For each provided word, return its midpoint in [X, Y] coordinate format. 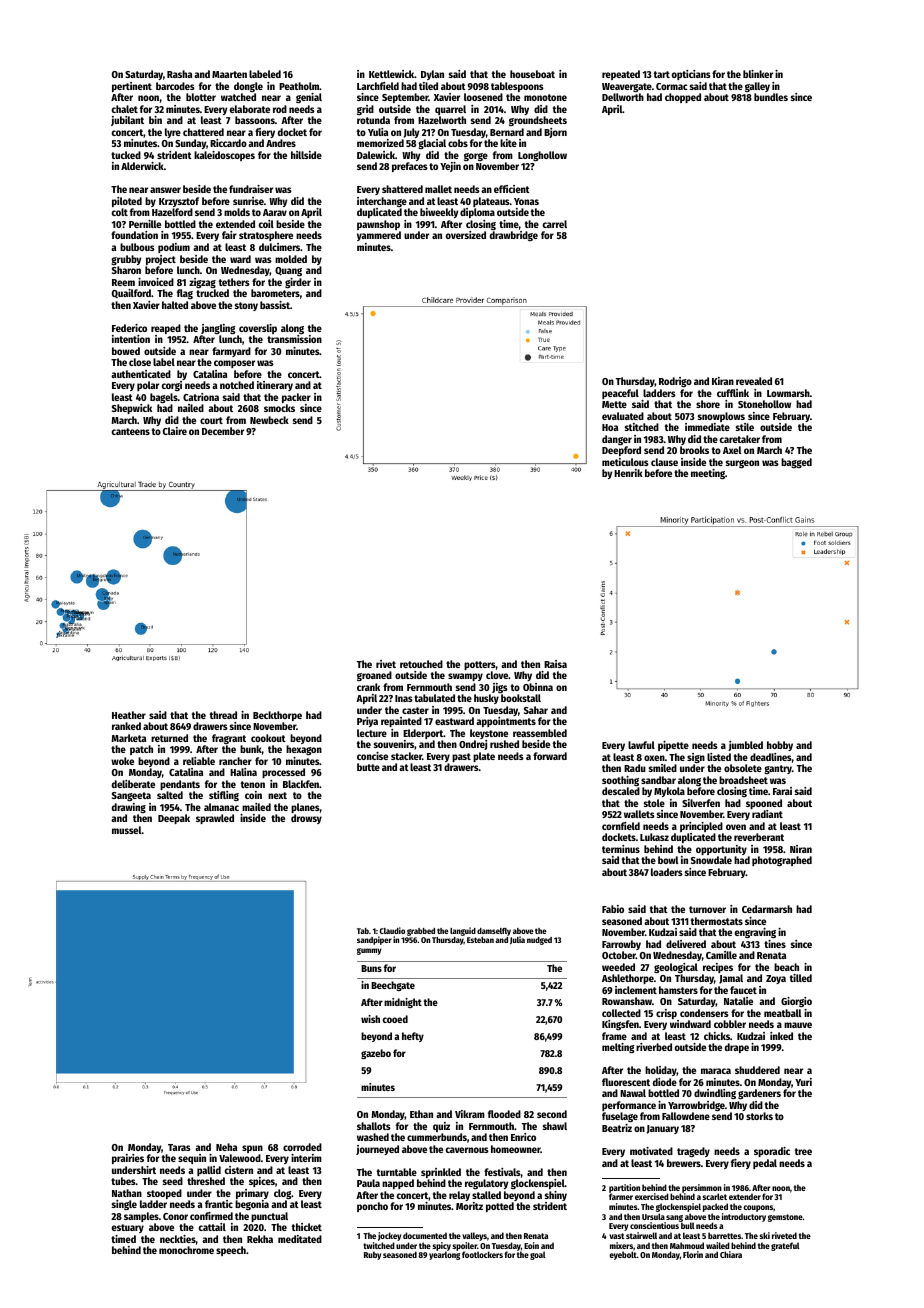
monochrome [186, 1250]
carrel [555, 224]
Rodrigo [675, 382]
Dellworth [623, 97]
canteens [131, 431]
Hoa [610, 427]
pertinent [132, 87]
